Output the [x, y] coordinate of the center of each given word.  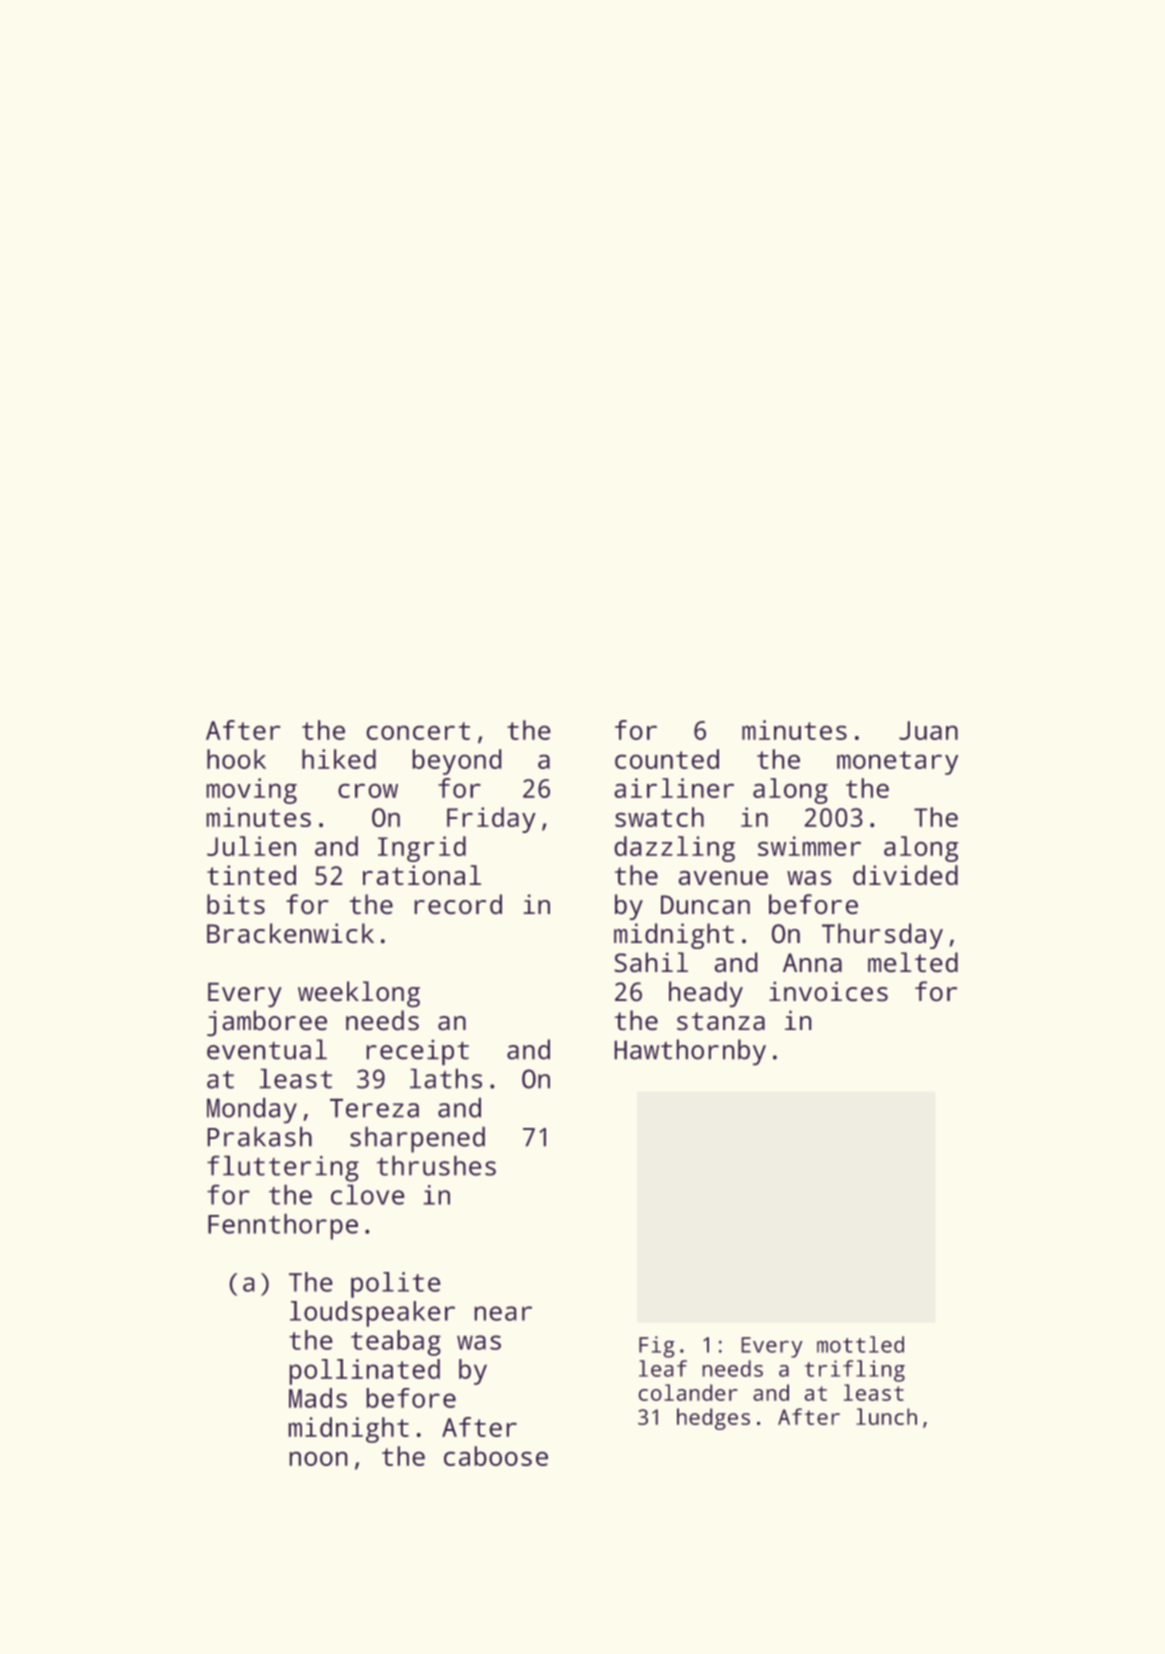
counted [667, 759]
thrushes [436, 1166]
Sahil [651, 962]
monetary [897, 763]
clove [367, 1195]
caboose [496, 1456]
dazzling [675, 849]
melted [913, 962]
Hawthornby [690, 1052]
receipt [418, 1052]
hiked [339, 759]
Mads [318, 1398]
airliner [674, 788]
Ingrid [422, 849]
